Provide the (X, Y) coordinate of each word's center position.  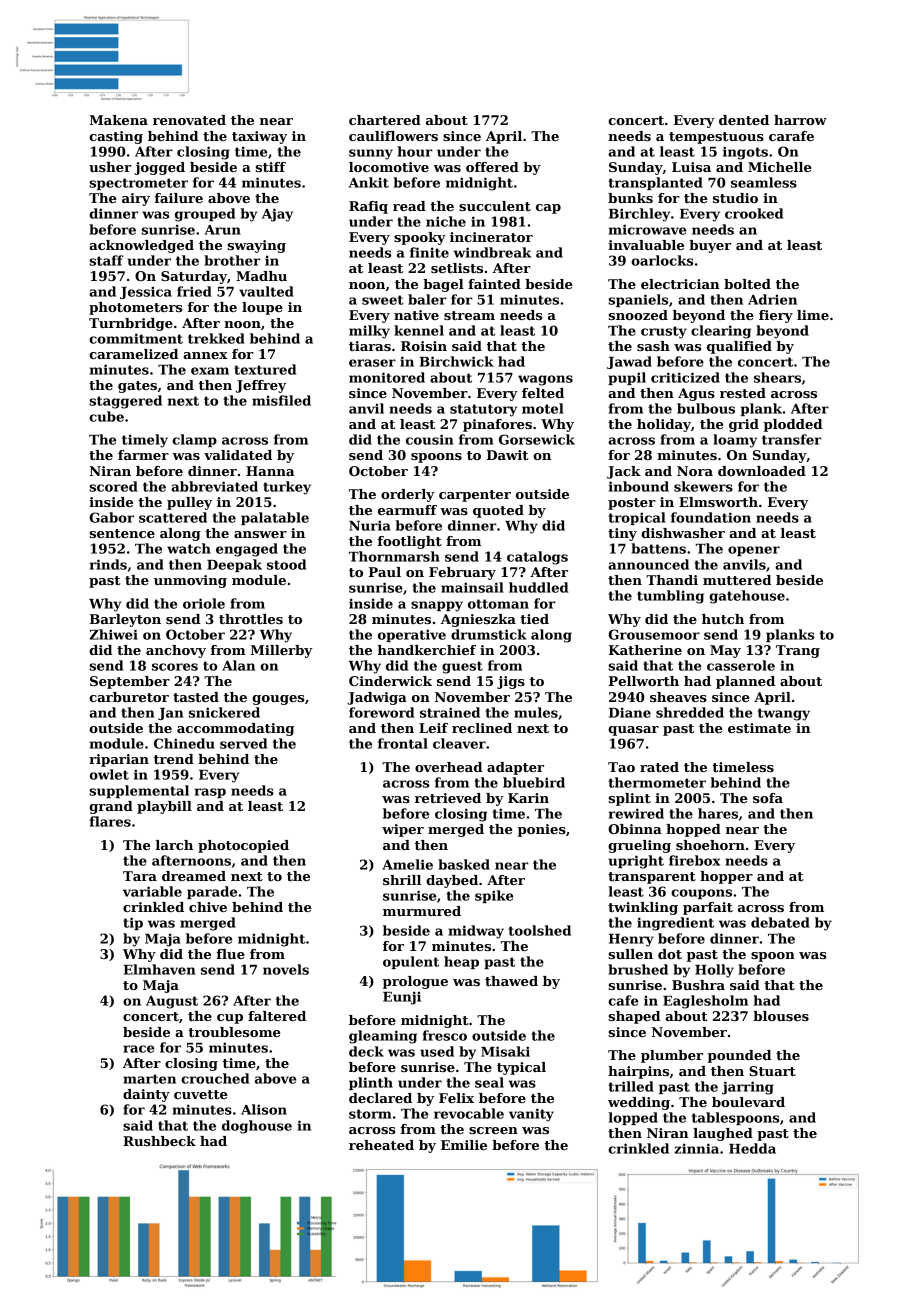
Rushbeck (159, 1141)
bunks (630, 198)
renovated (189, 120)
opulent (411, 962)
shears (777, 377)
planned (745, 682)
